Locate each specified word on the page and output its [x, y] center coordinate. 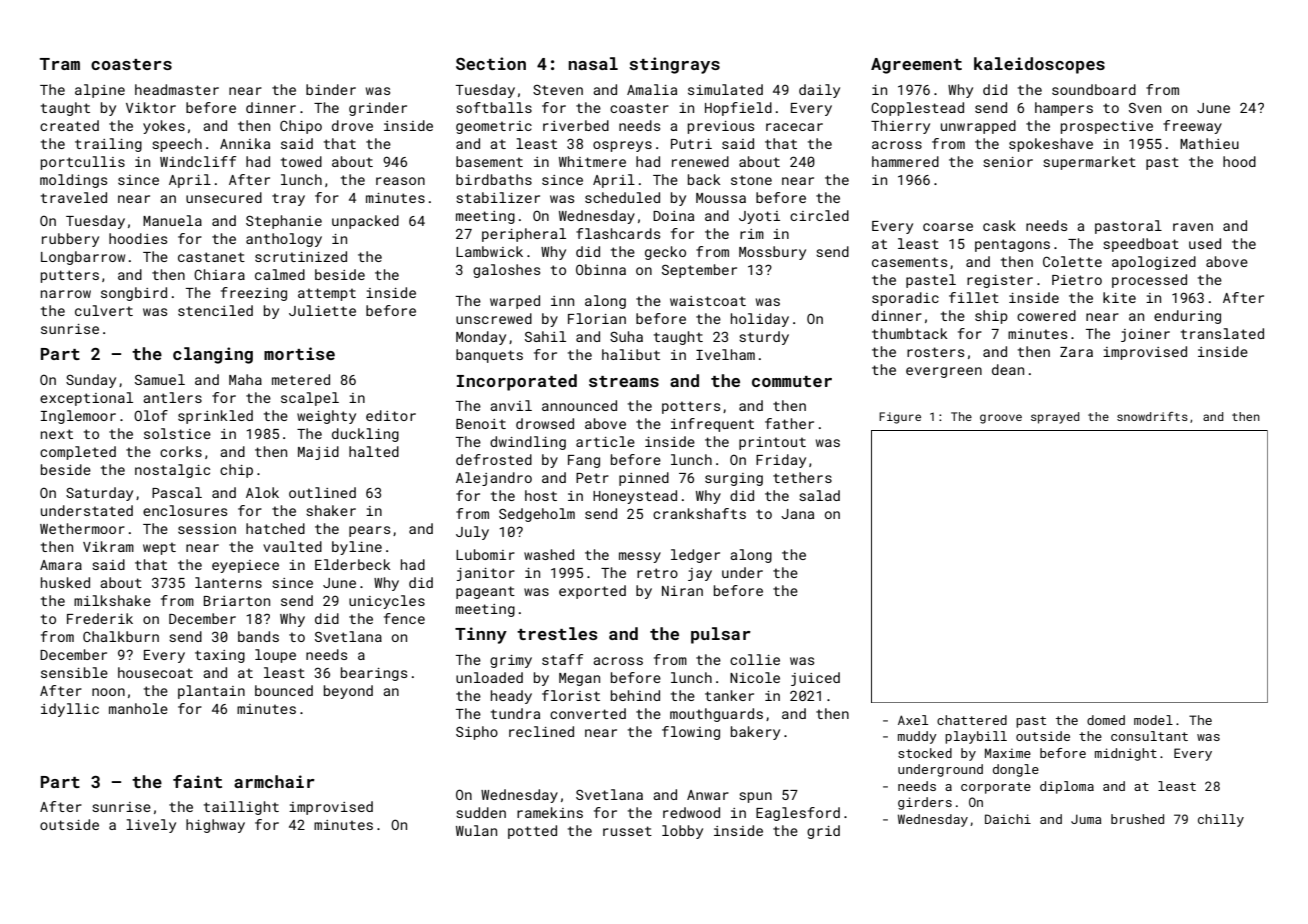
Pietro [1077, 280]
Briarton [237, 601]
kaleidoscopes [1039, 65]
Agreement [916, 66]
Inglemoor [78, 417]
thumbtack [910, 333]
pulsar [721, 635]
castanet [211, 257]
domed [1106, 720]
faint [197, 781]
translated [1222, 333]
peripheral [524, 235]
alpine [100, 91]
